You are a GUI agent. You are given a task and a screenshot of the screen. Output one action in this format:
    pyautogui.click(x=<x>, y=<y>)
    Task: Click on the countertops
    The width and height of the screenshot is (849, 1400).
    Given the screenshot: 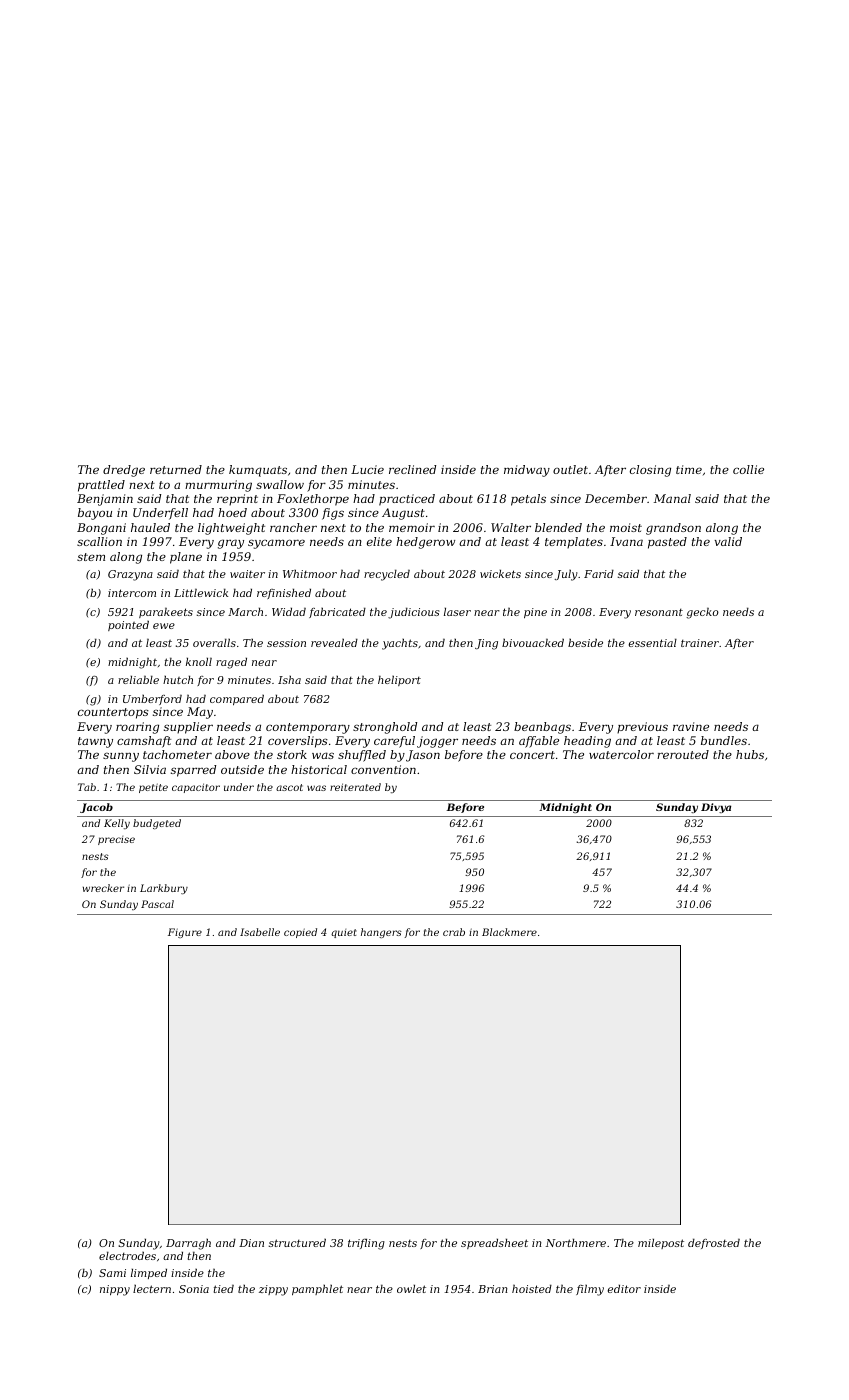 What is the action you would take?
    pyautogui.click(x=113, y=713)
